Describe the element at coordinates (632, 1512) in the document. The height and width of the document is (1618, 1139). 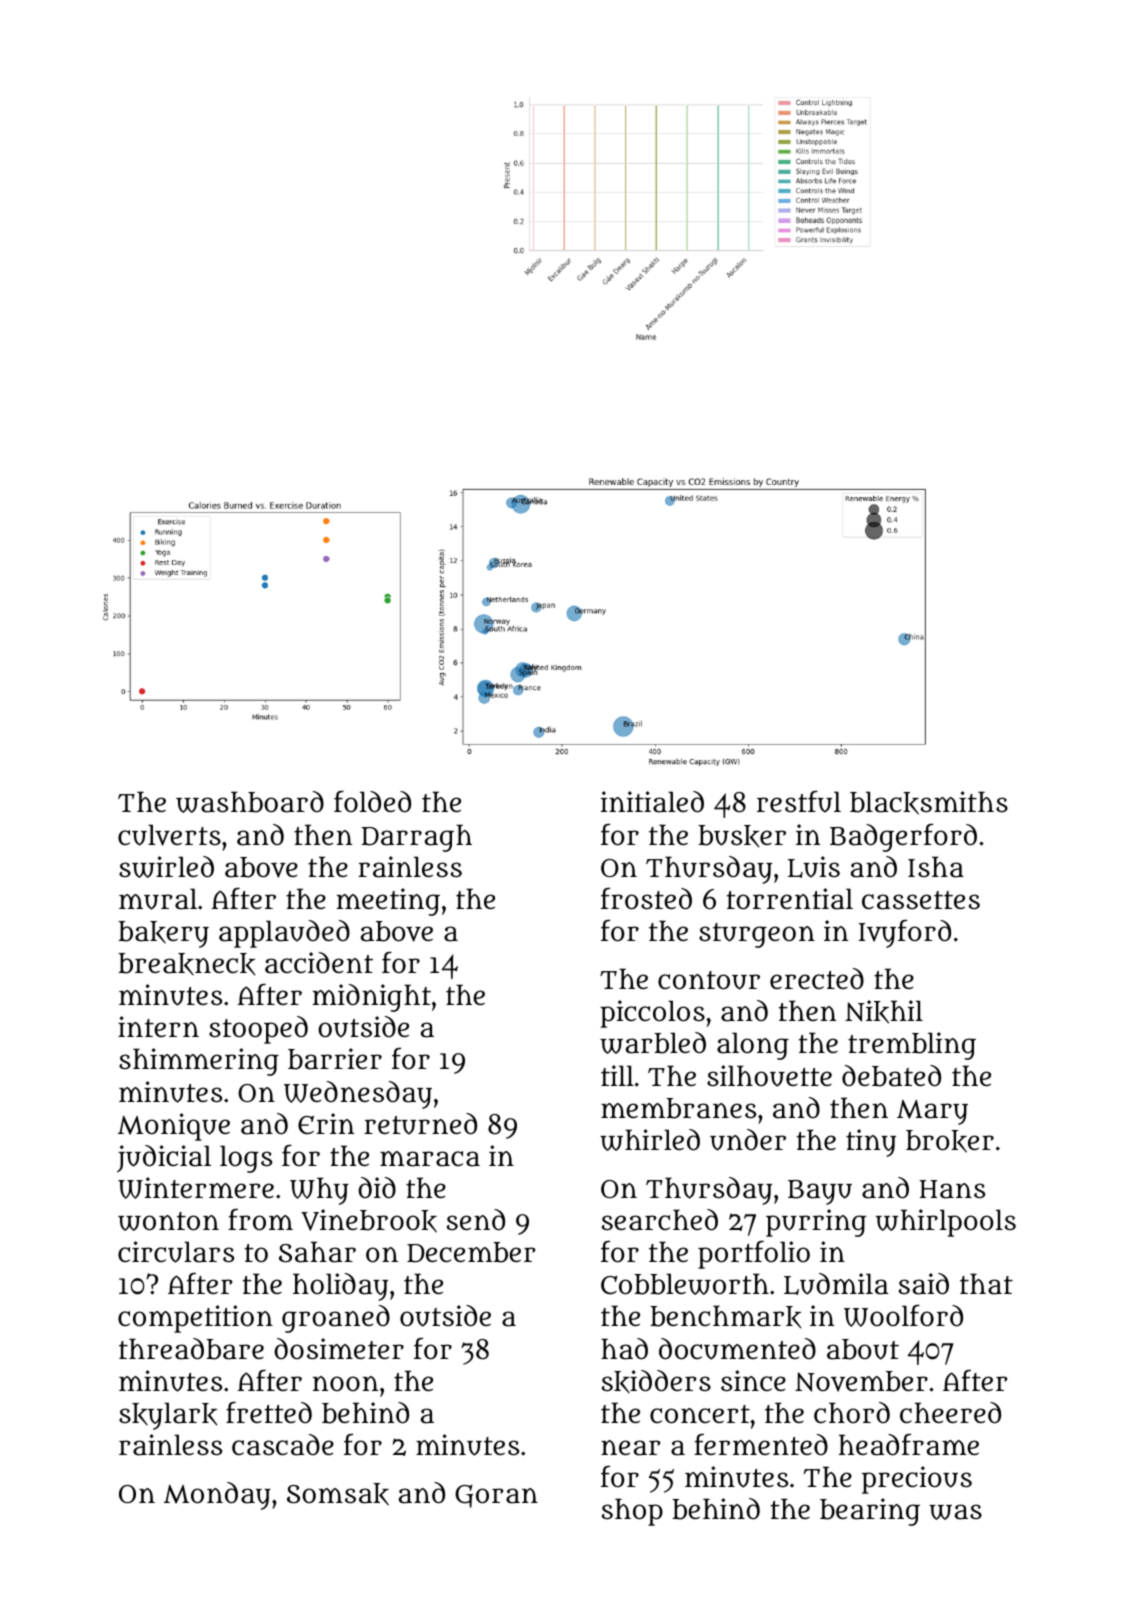
I see `shop` at that location.
